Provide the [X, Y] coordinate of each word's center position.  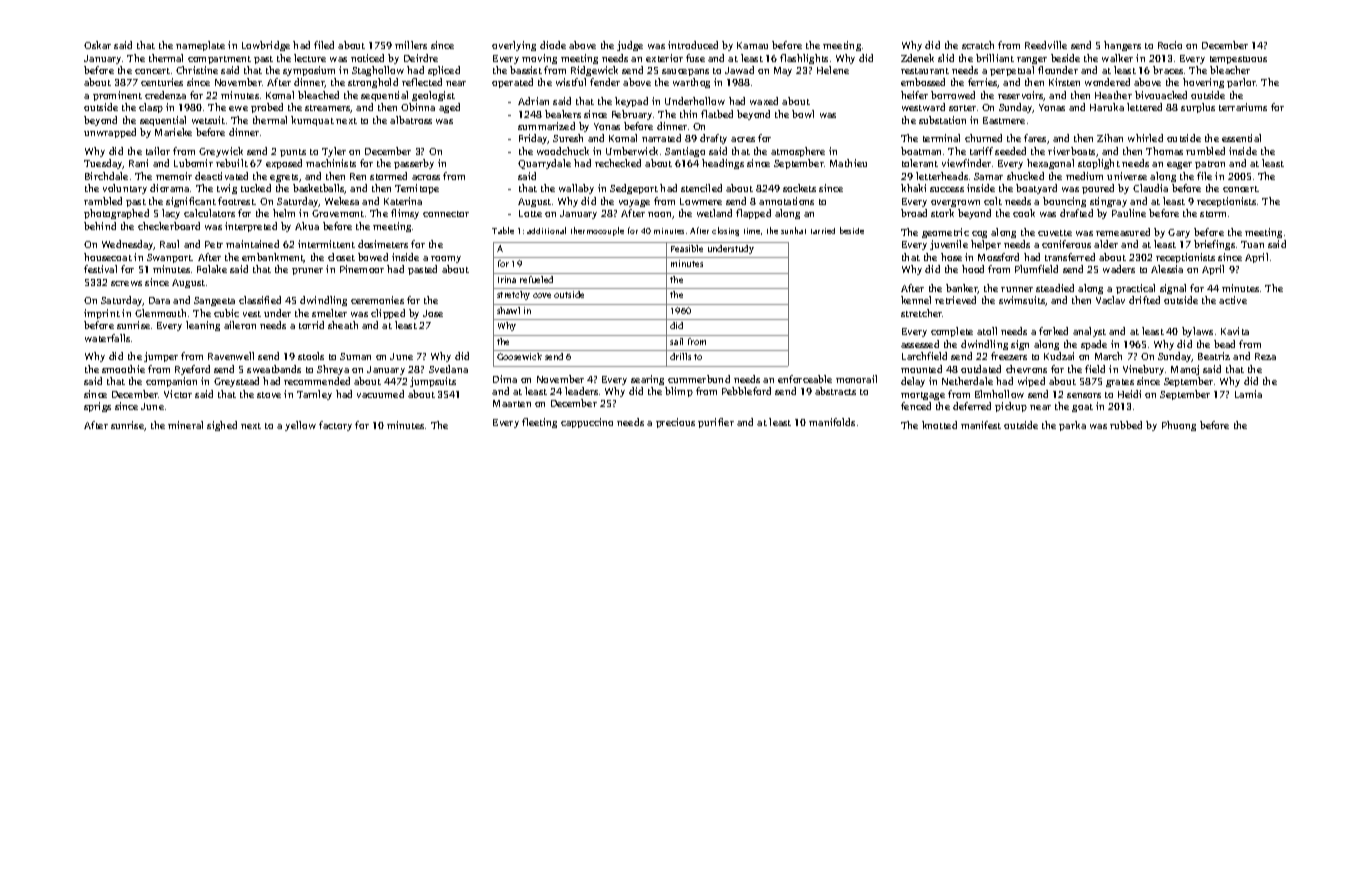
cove [542, 295]
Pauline [1129, 213]
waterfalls [107, 338]
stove [269, 395]
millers [411, 45]
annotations [786, 201]
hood [973, 269]
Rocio [1170, 45]
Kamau [752, 45]
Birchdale [106, 176]
